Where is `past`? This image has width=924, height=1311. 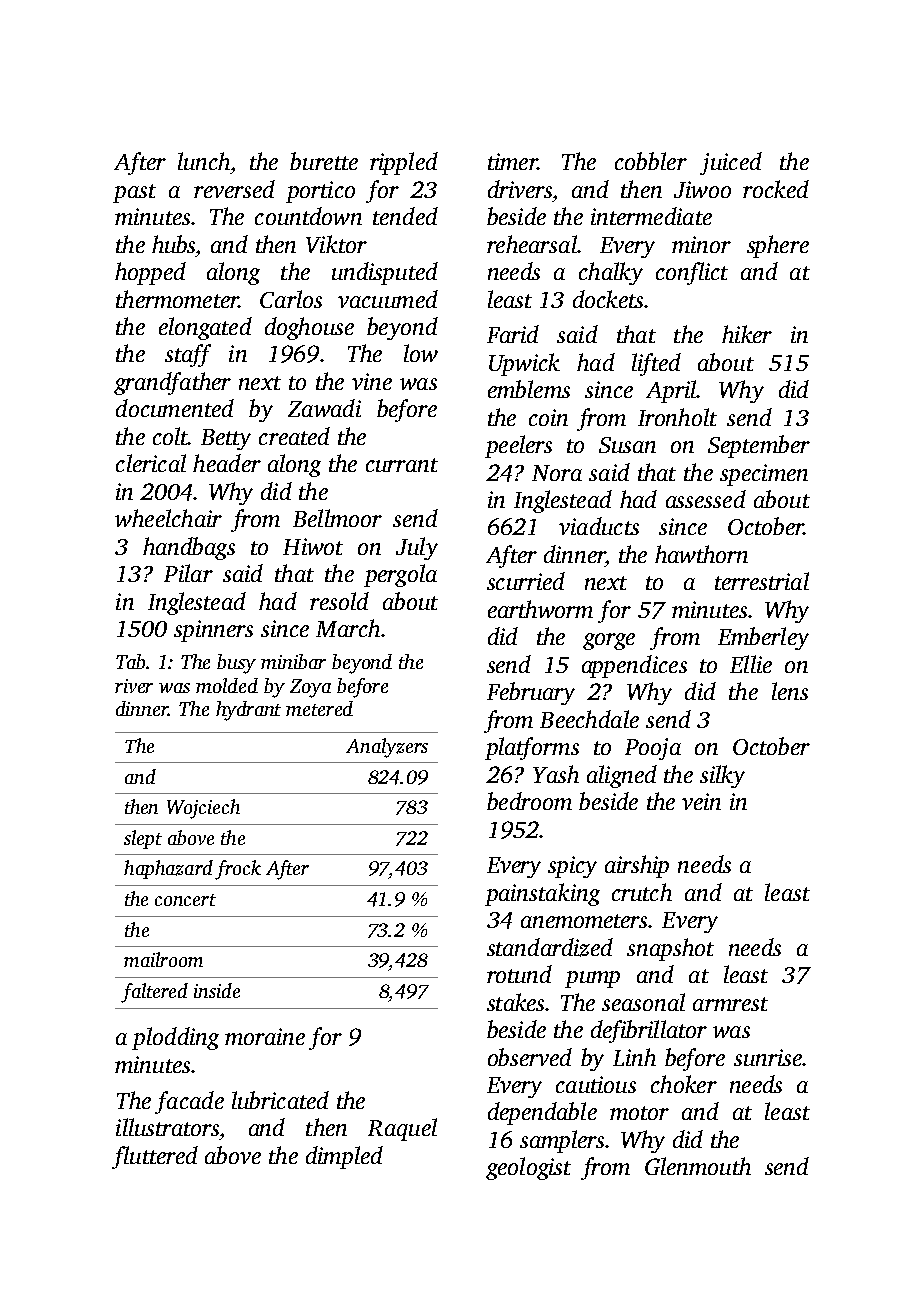 past is located at coordinates (134, 193).
